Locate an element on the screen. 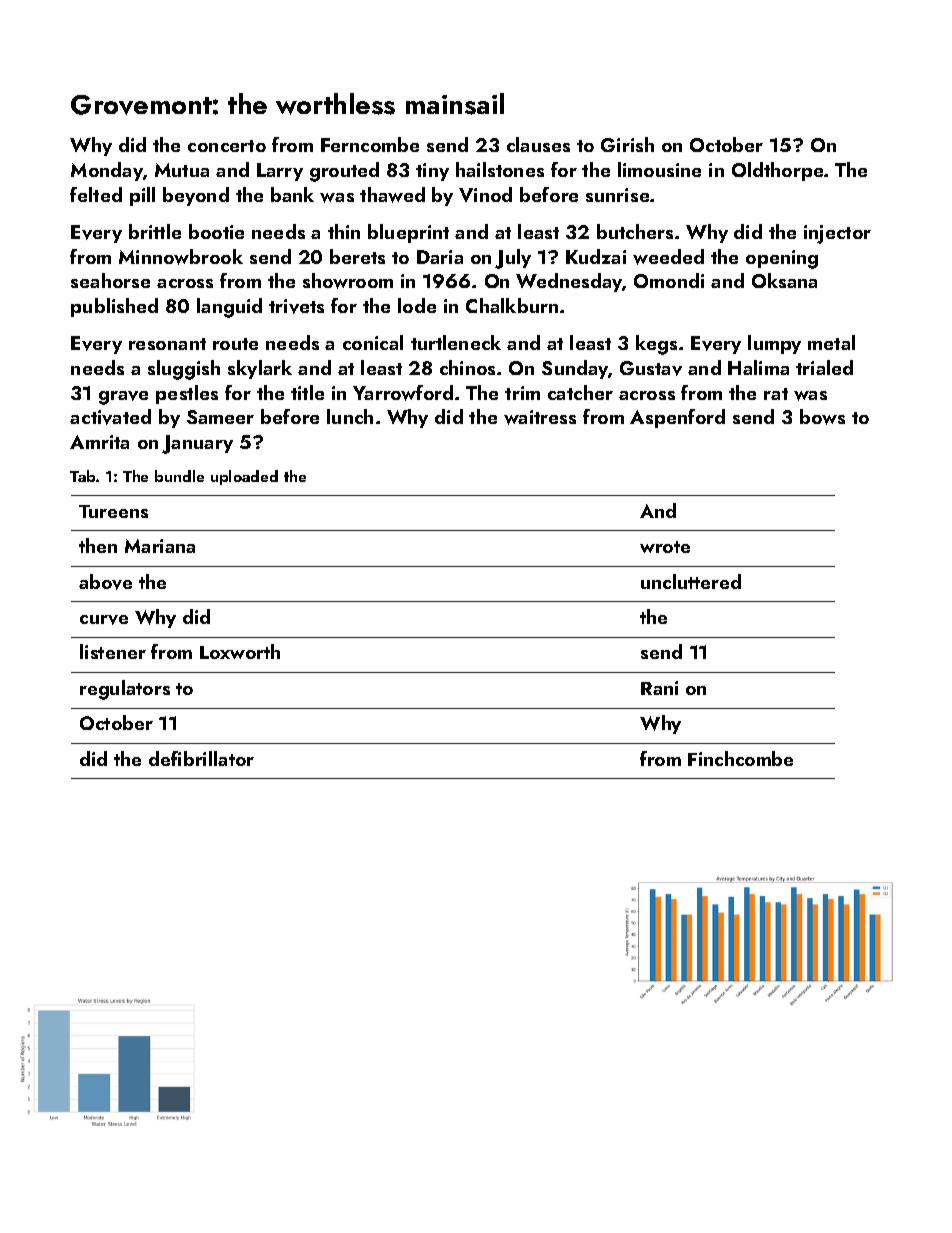 This screenshot has height=1233, width=952. Loxworth is located at coordinates (240, 651).
